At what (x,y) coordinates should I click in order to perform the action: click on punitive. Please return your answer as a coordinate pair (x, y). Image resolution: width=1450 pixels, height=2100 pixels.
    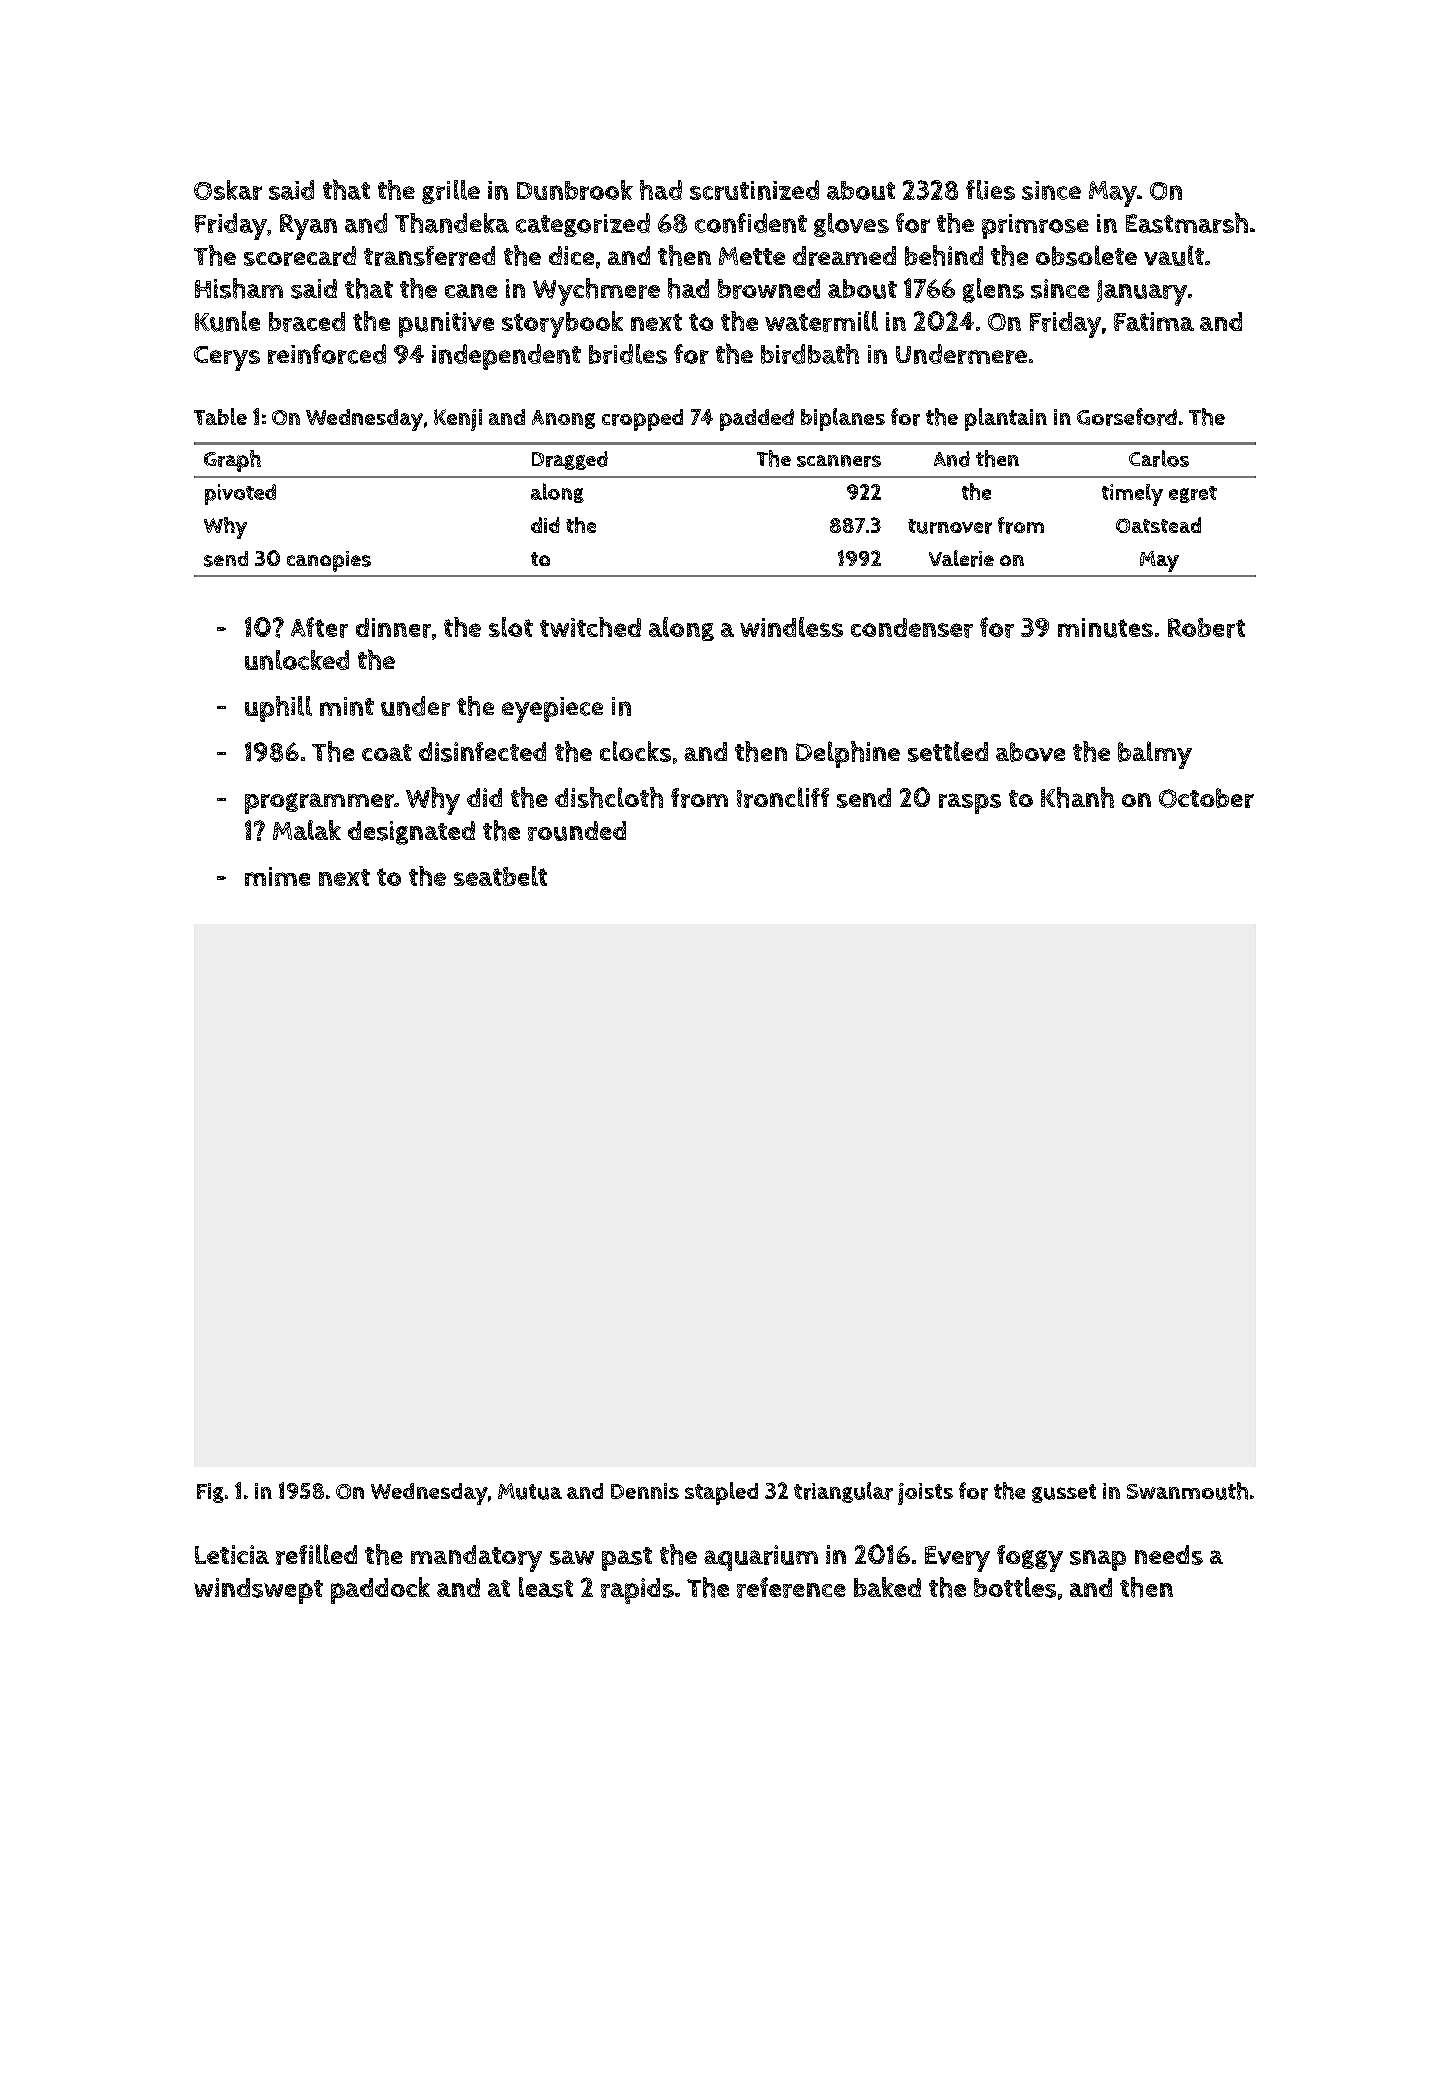
    Looking at the image, I should click on (446, 325).
